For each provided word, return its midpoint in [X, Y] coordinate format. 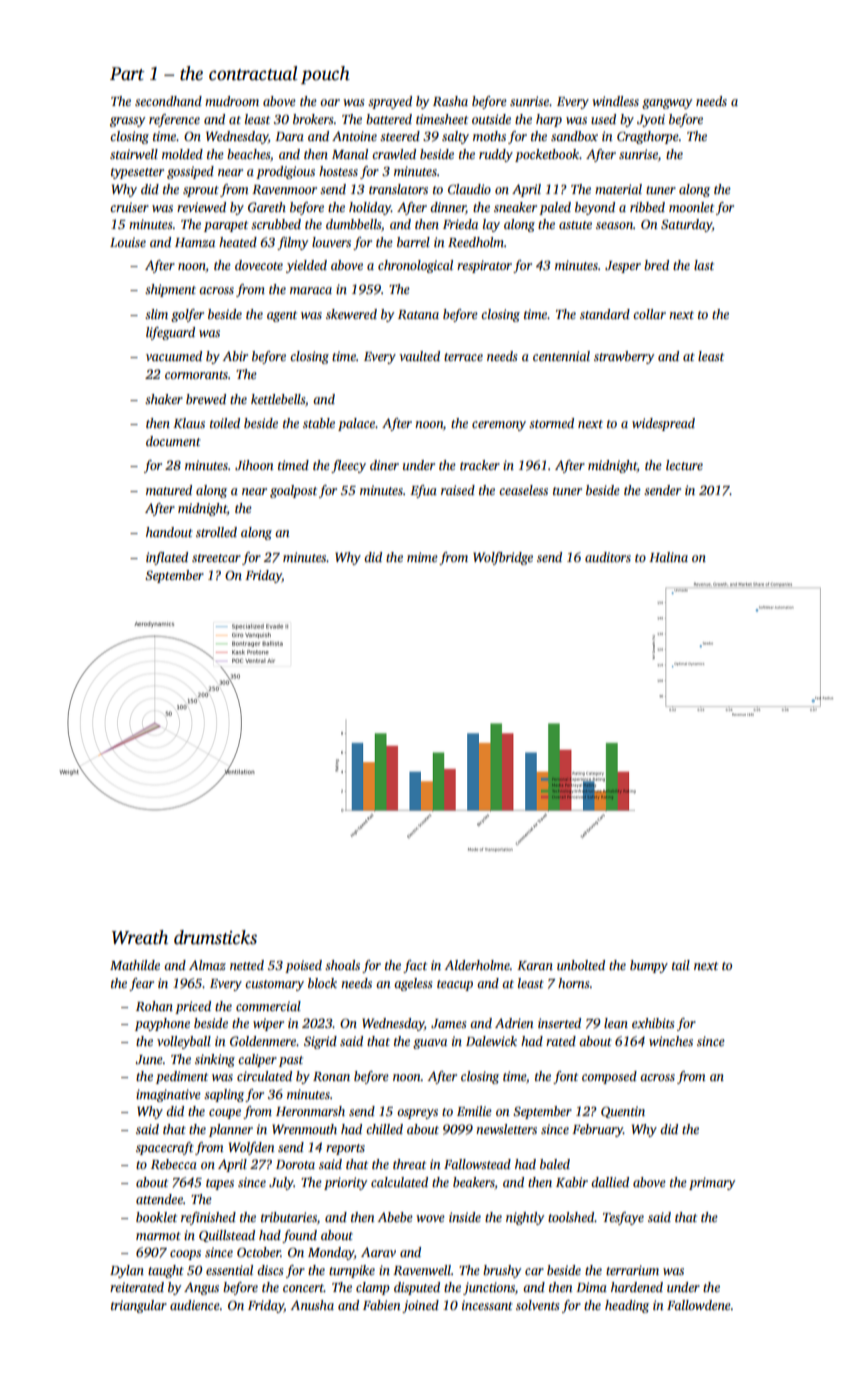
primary [712, 1183]
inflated [167, 558]
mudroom [232, 101]
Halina [668, 557]
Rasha [450, 101]
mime [422, 557]
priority [345, 1183]
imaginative [168, 1095]
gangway [667, 104]
